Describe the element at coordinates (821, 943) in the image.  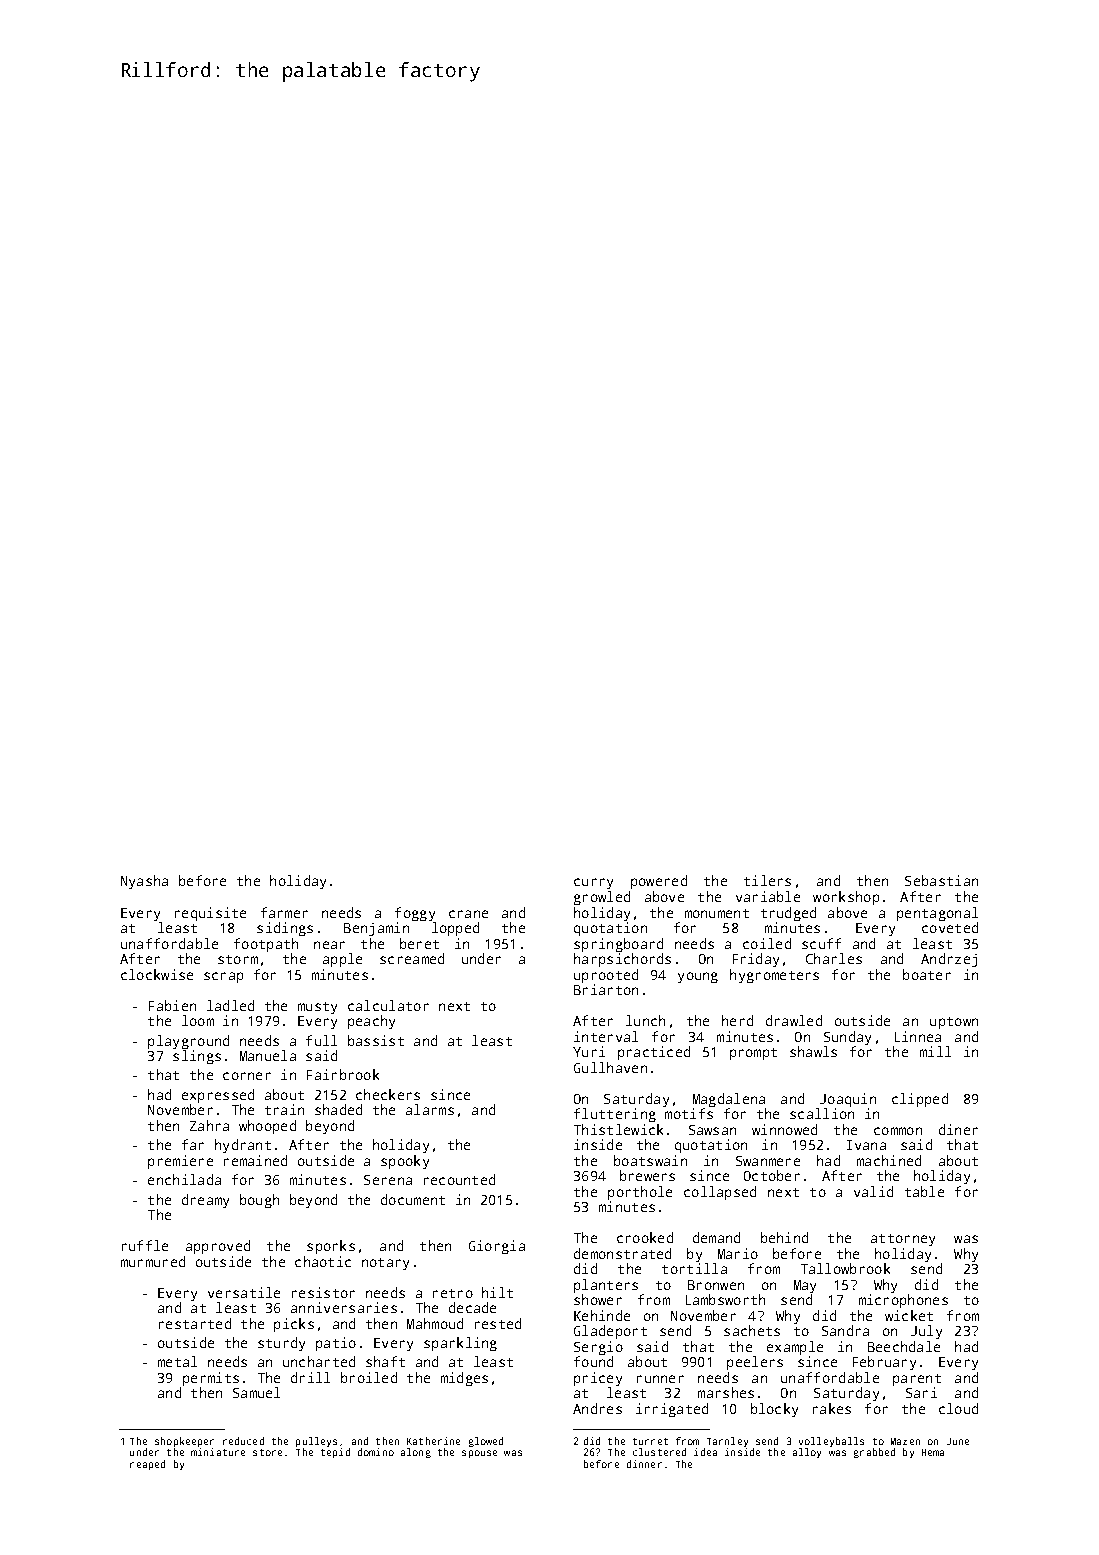
I see `scuff` at that location.
